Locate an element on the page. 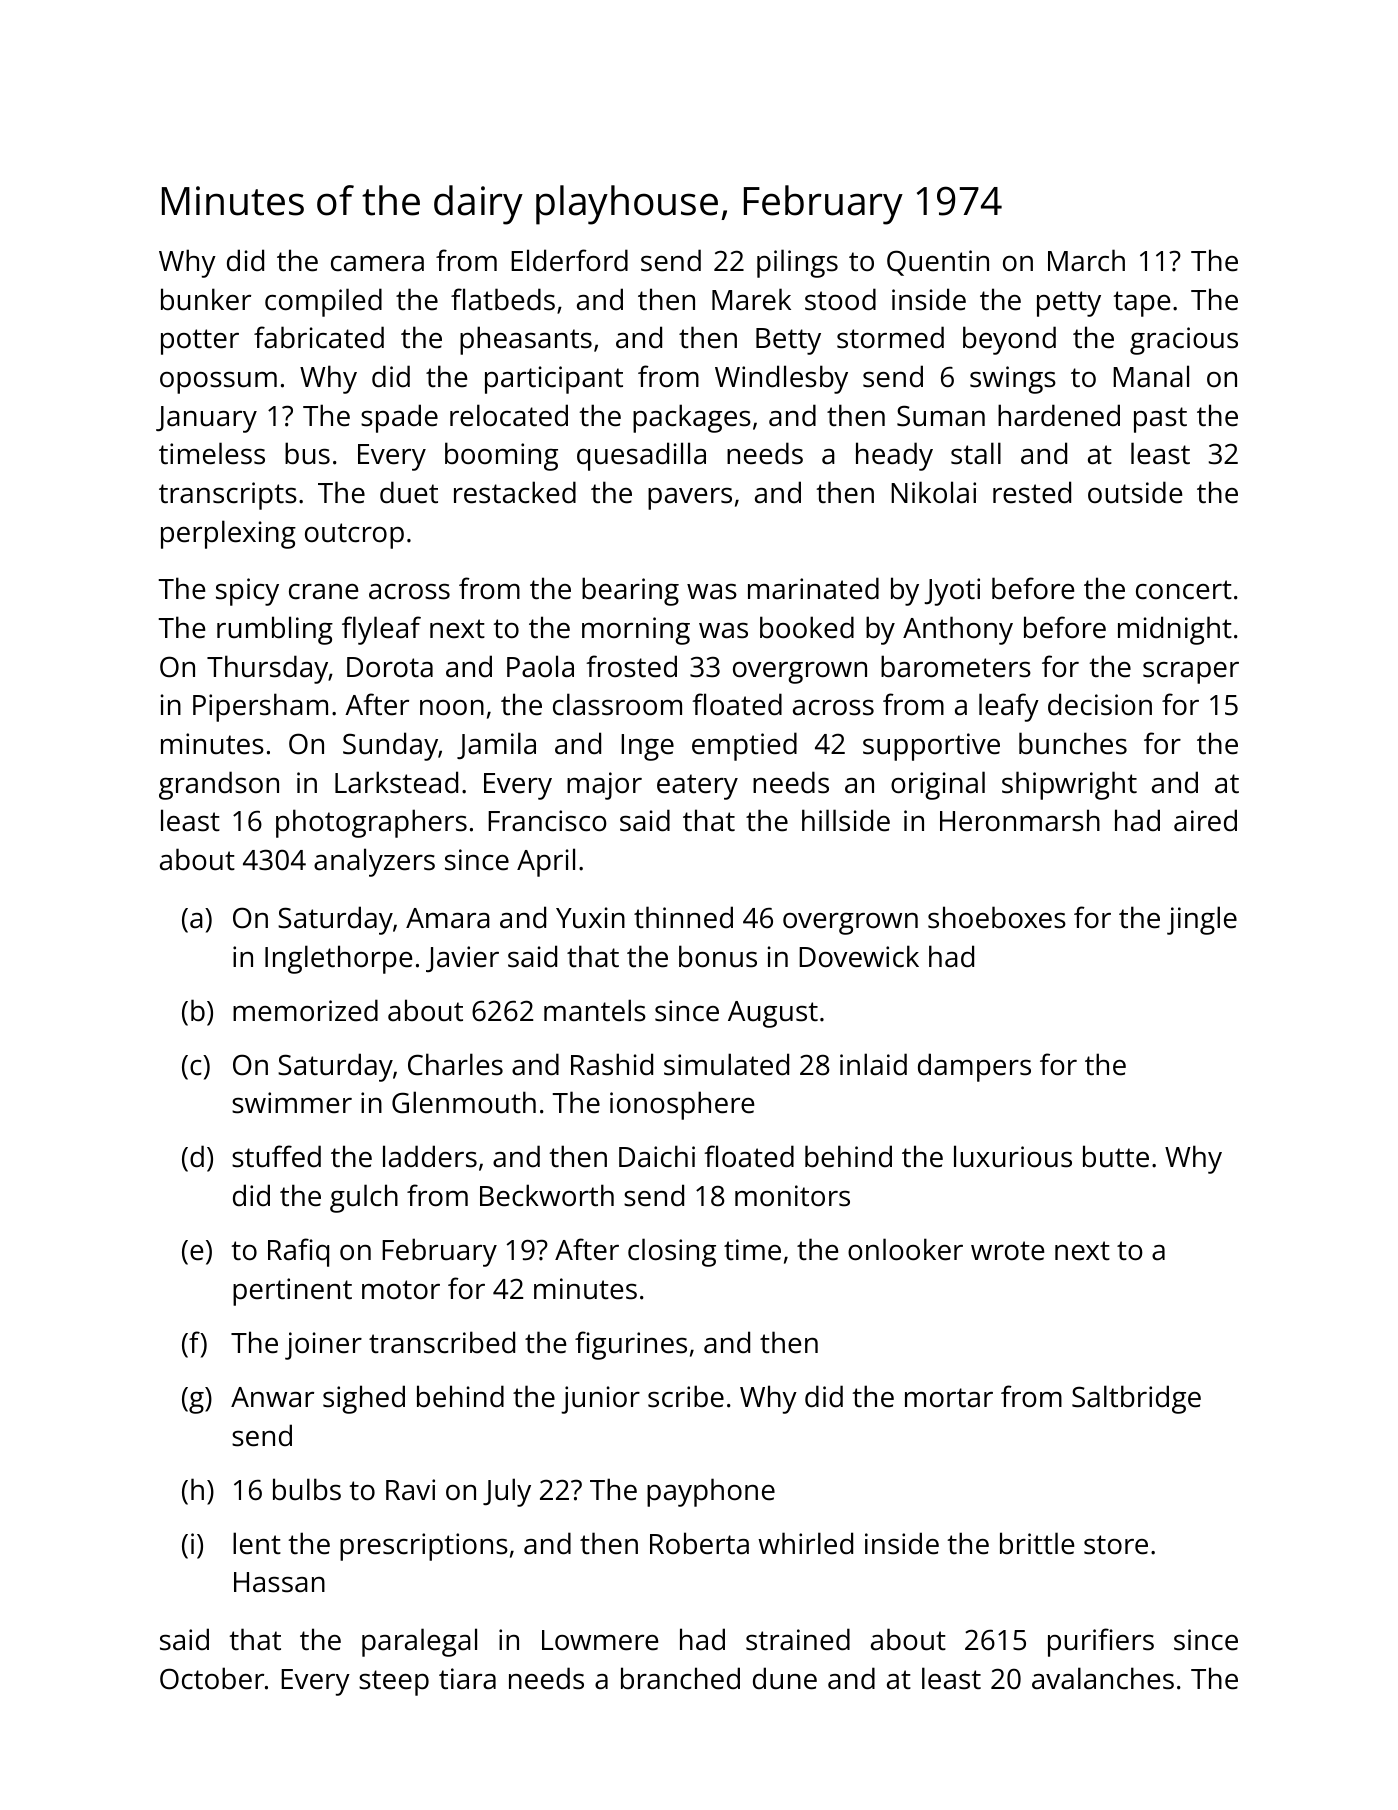  August is located at coordinates (773, 1014).
